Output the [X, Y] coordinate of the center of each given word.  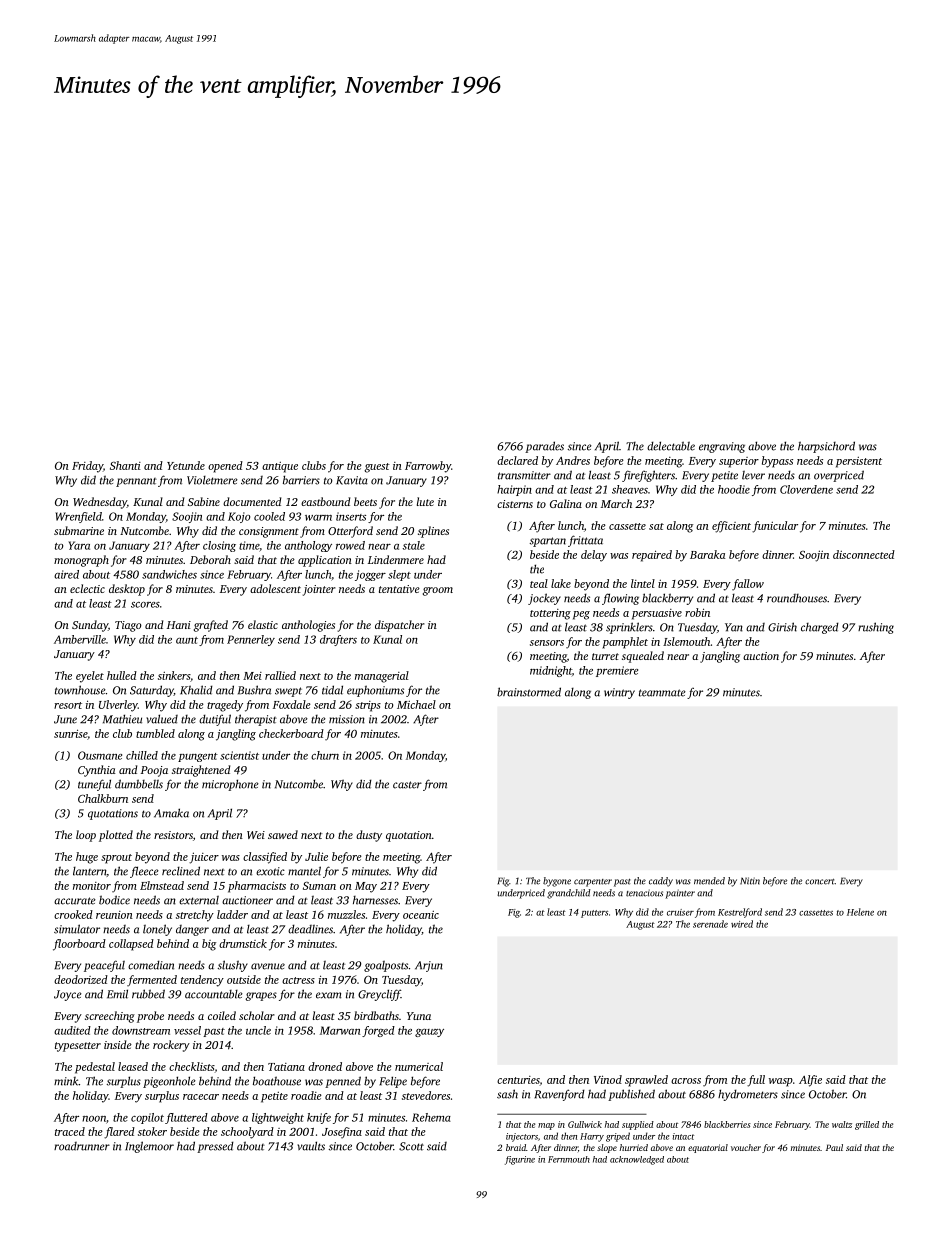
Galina [566, 503]
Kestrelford [740, 913]
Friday [87, 467]
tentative [399, 589]
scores [145, 605]
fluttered [186, 1118]
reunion [114, 915]
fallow [748, 585]
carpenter [593, 883]
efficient [731, 527]
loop [86, 836]
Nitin [750, 881]
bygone [557, 882]
